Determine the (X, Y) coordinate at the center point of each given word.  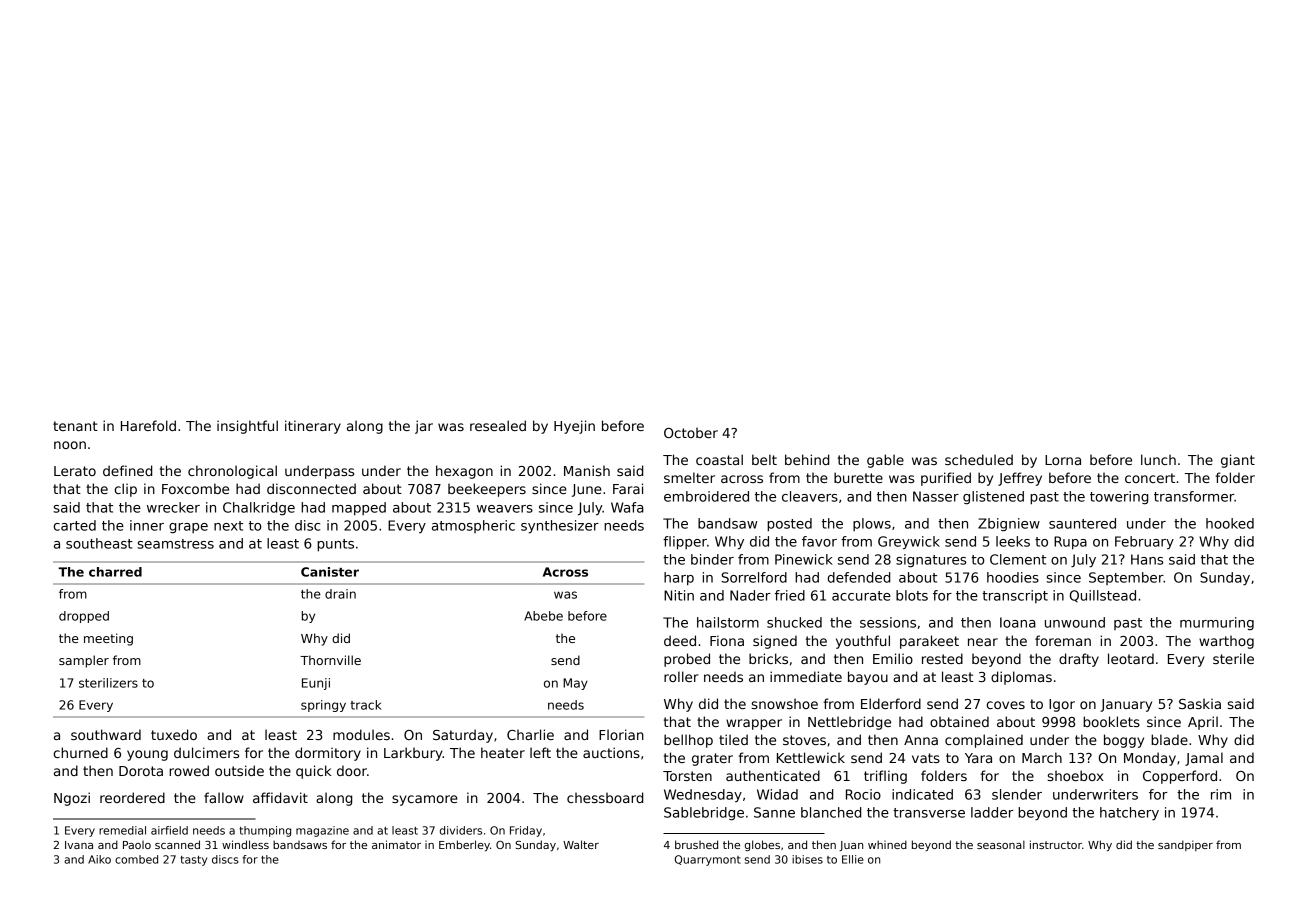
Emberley (464, 845)
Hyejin (574, 427)
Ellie (853, 859)
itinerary (313, 427)
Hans (1147, 559)
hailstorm (728, 622)
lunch (1158, 459)
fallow (224, 797)
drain (340, 594)
